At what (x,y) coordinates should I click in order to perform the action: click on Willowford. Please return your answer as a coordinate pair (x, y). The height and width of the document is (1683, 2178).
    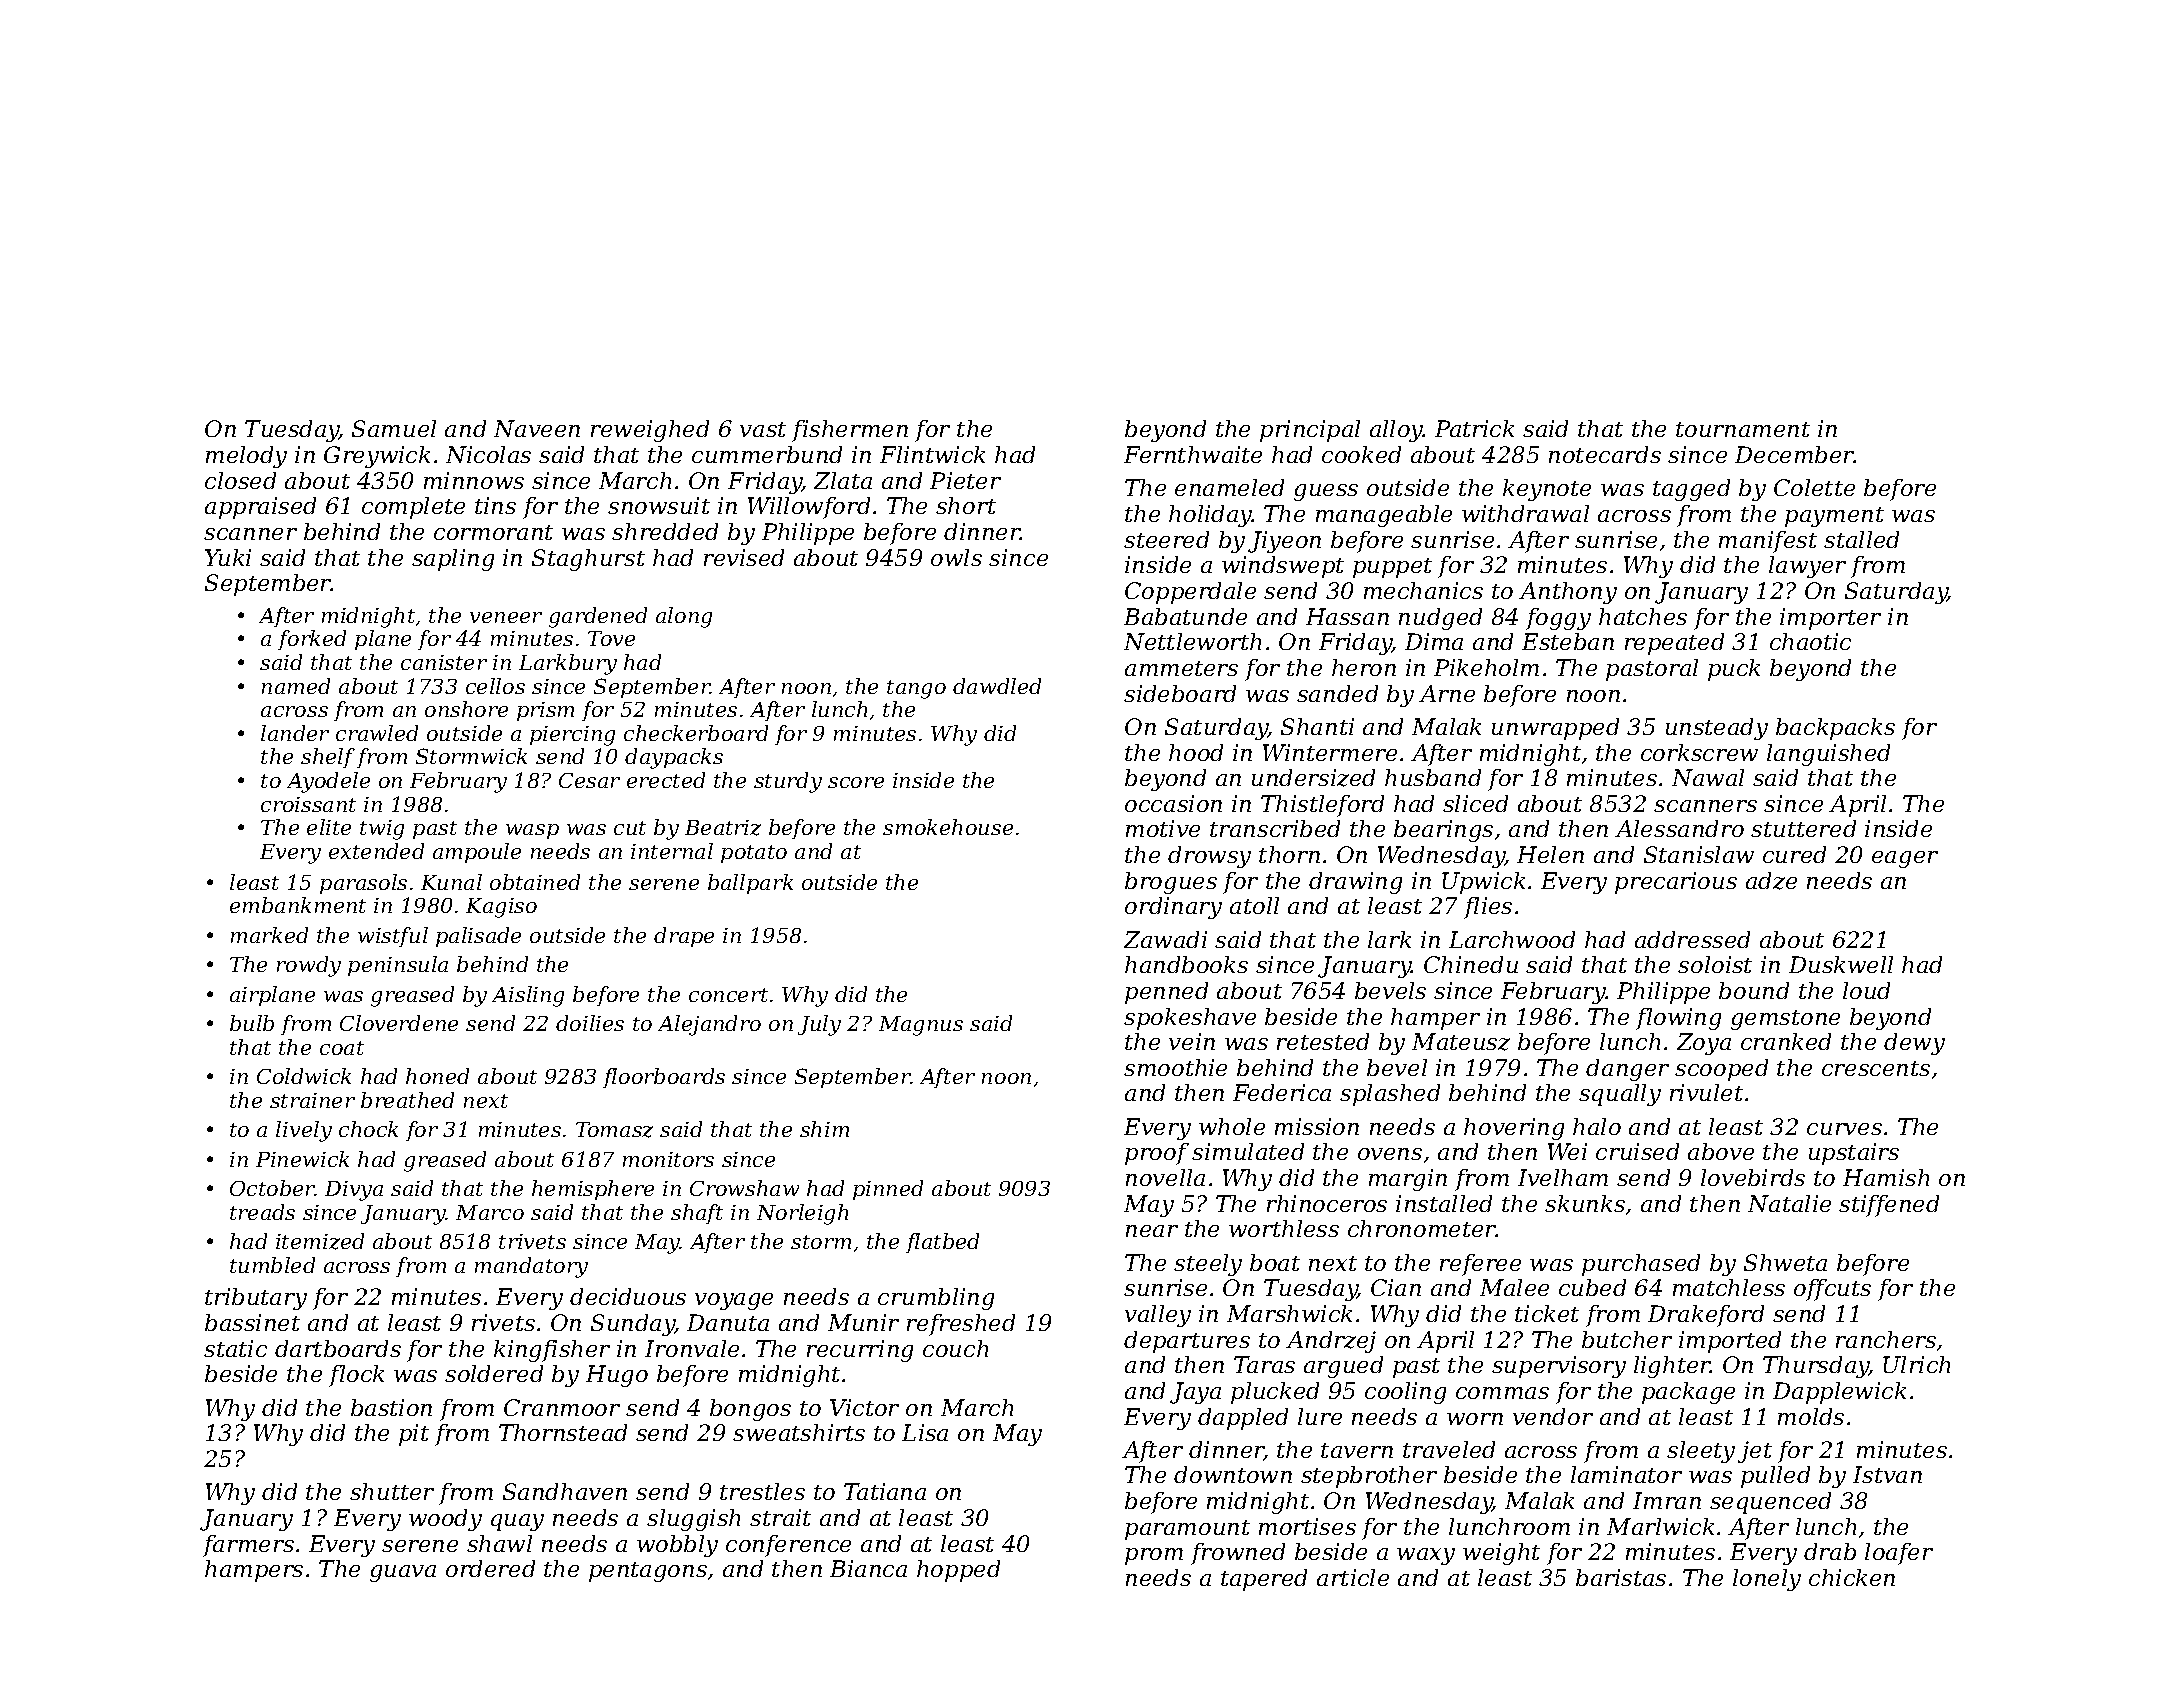
    Looking at the image, I should click on (809, 508).
